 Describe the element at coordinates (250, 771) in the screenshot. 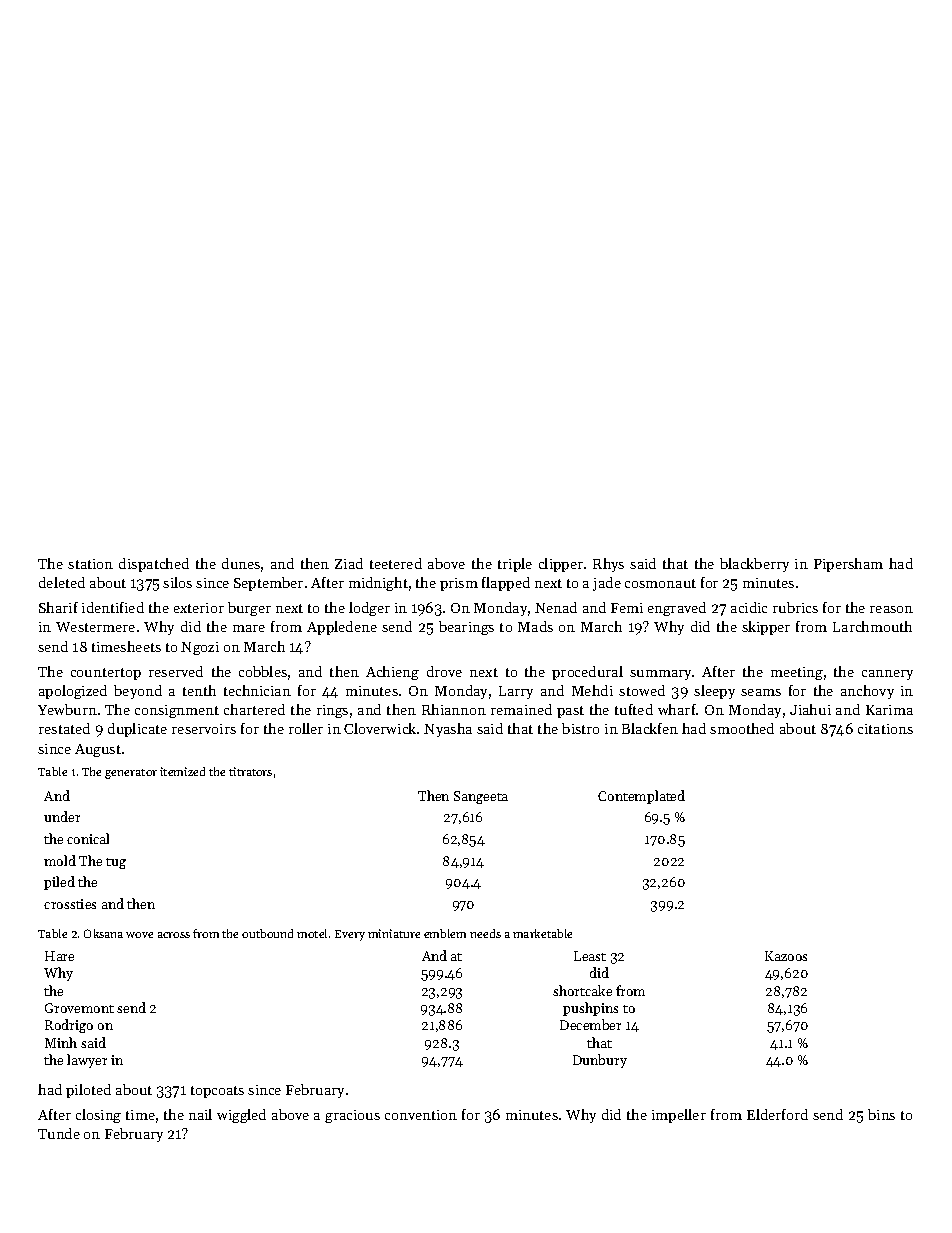

I see `titrators` at that location.
